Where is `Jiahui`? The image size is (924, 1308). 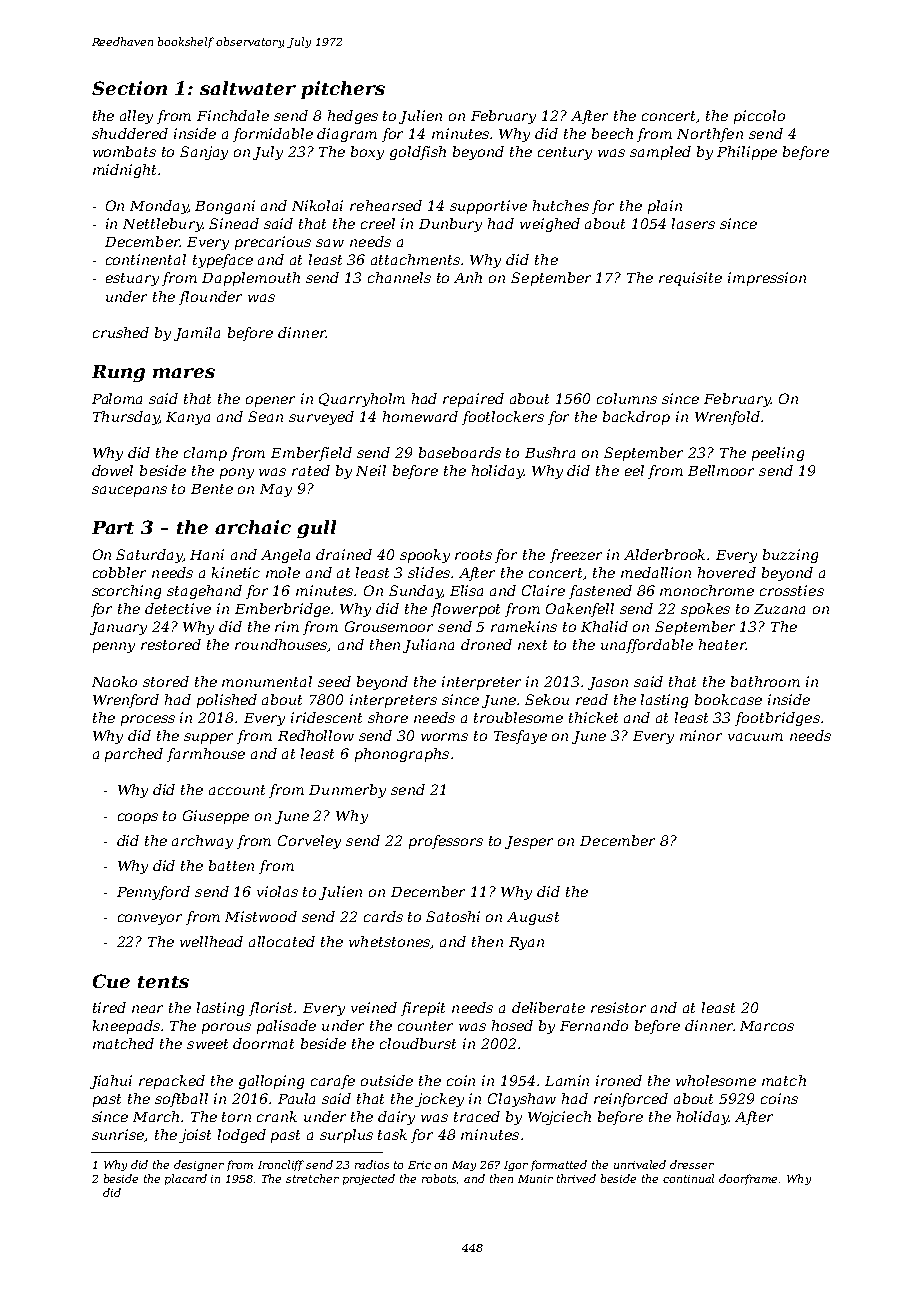
Jiahui is located at coordinates (111, 1082).
